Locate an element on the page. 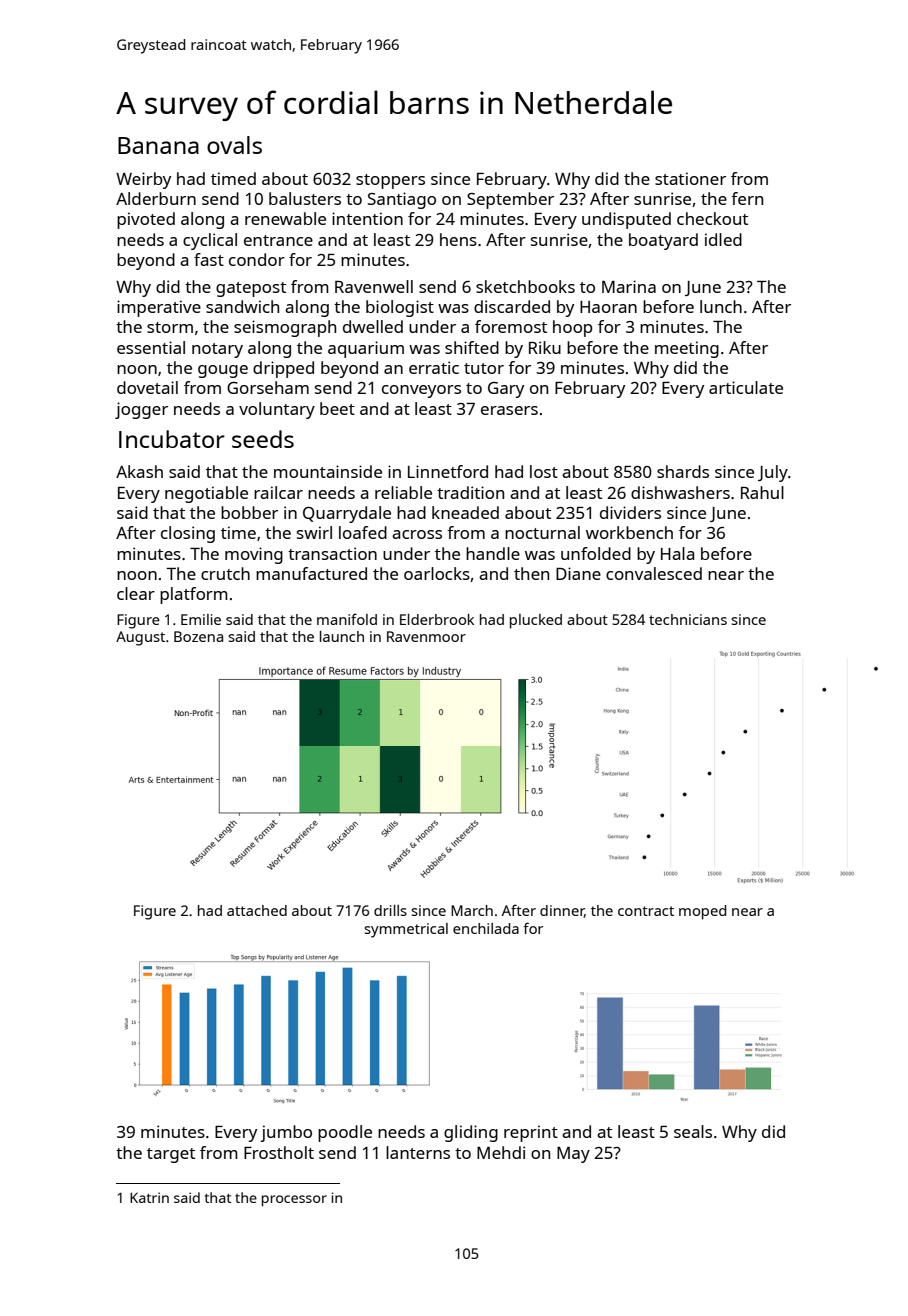  Ravenmoor is located at coordinates (426, 636).
